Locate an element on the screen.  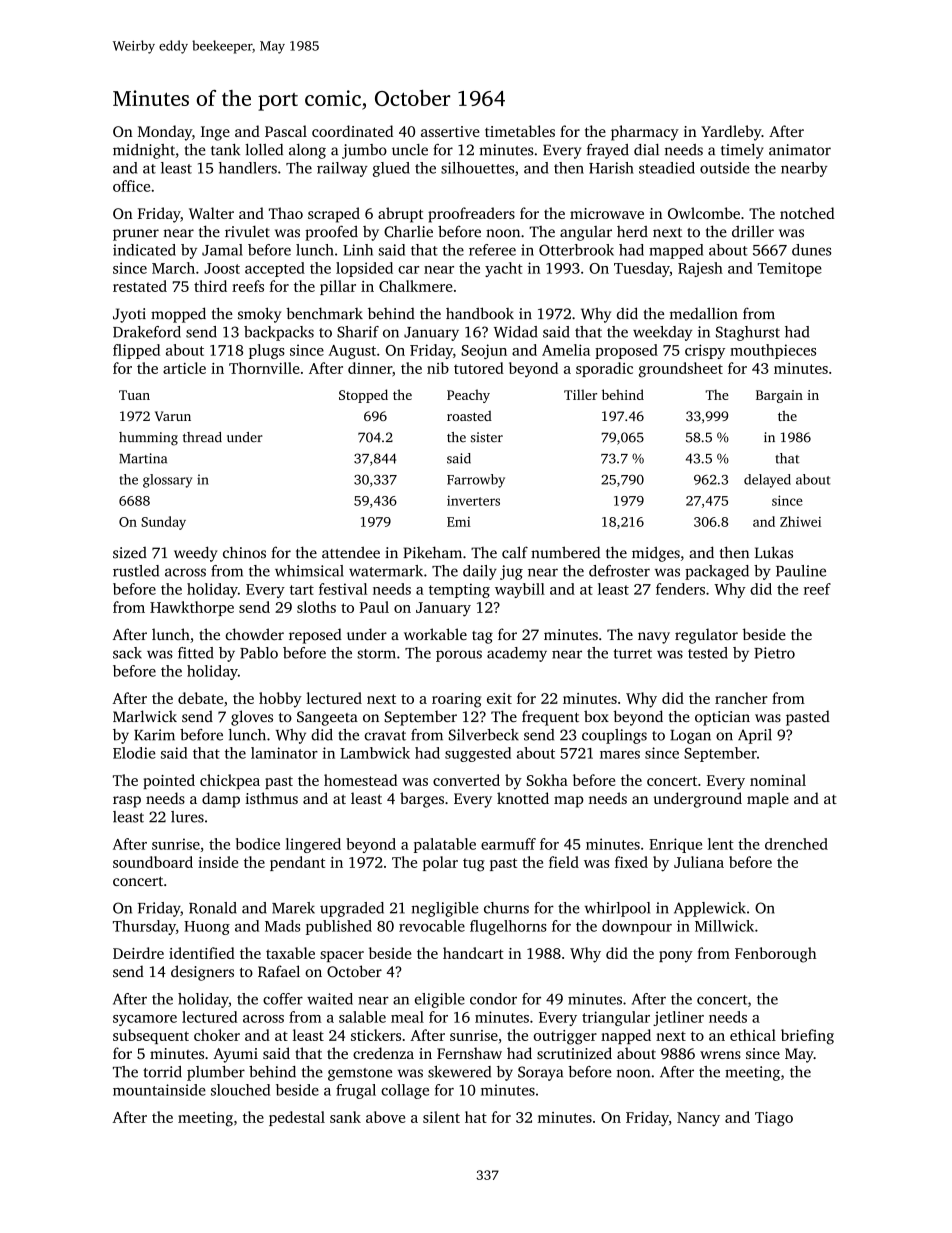
Monday is located at coordinates (165, 133).
